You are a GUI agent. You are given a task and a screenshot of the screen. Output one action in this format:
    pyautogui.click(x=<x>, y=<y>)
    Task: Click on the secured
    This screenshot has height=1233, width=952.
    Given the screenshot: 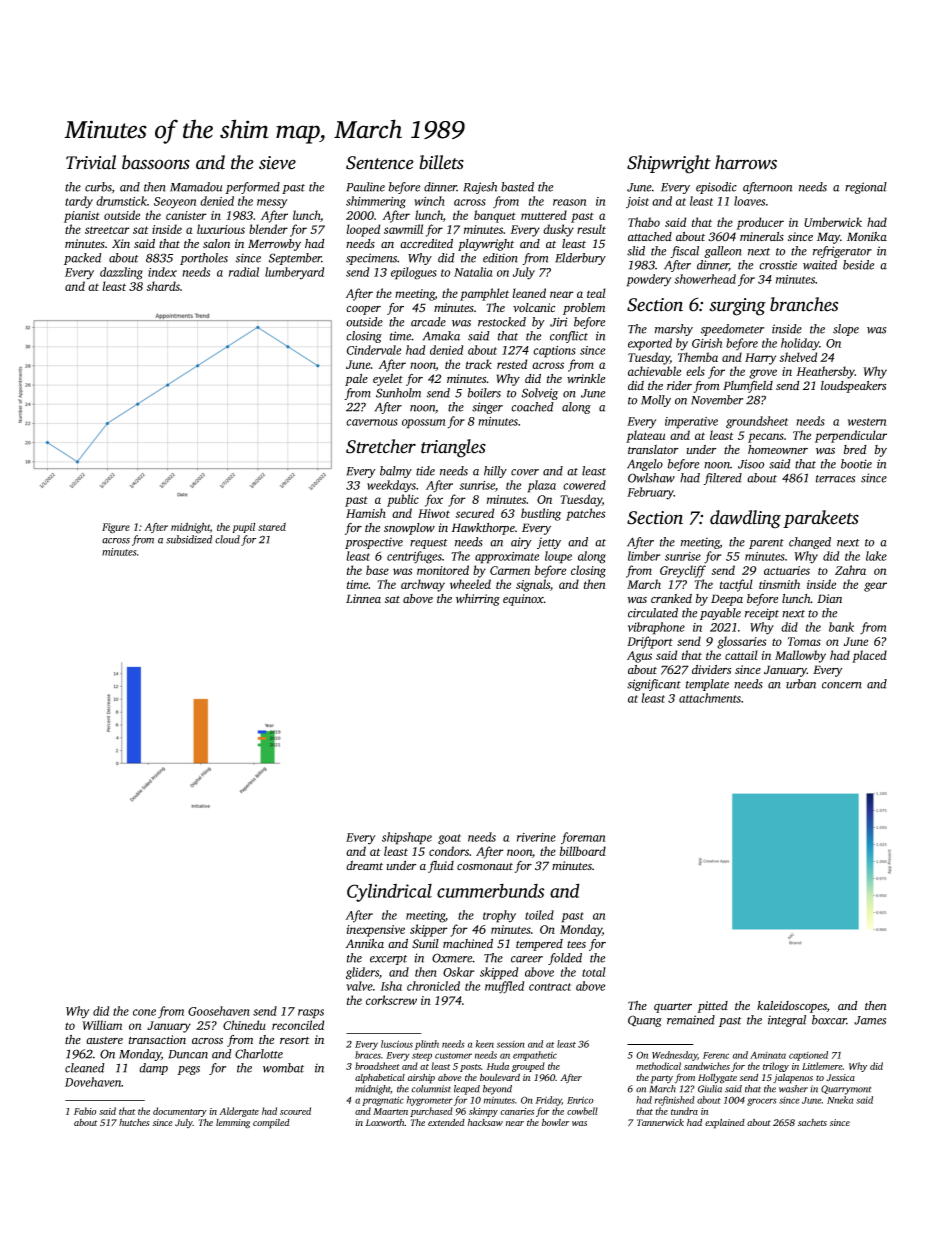 What is the action you would take?
    pyautogui.click(x=475, y=513)
